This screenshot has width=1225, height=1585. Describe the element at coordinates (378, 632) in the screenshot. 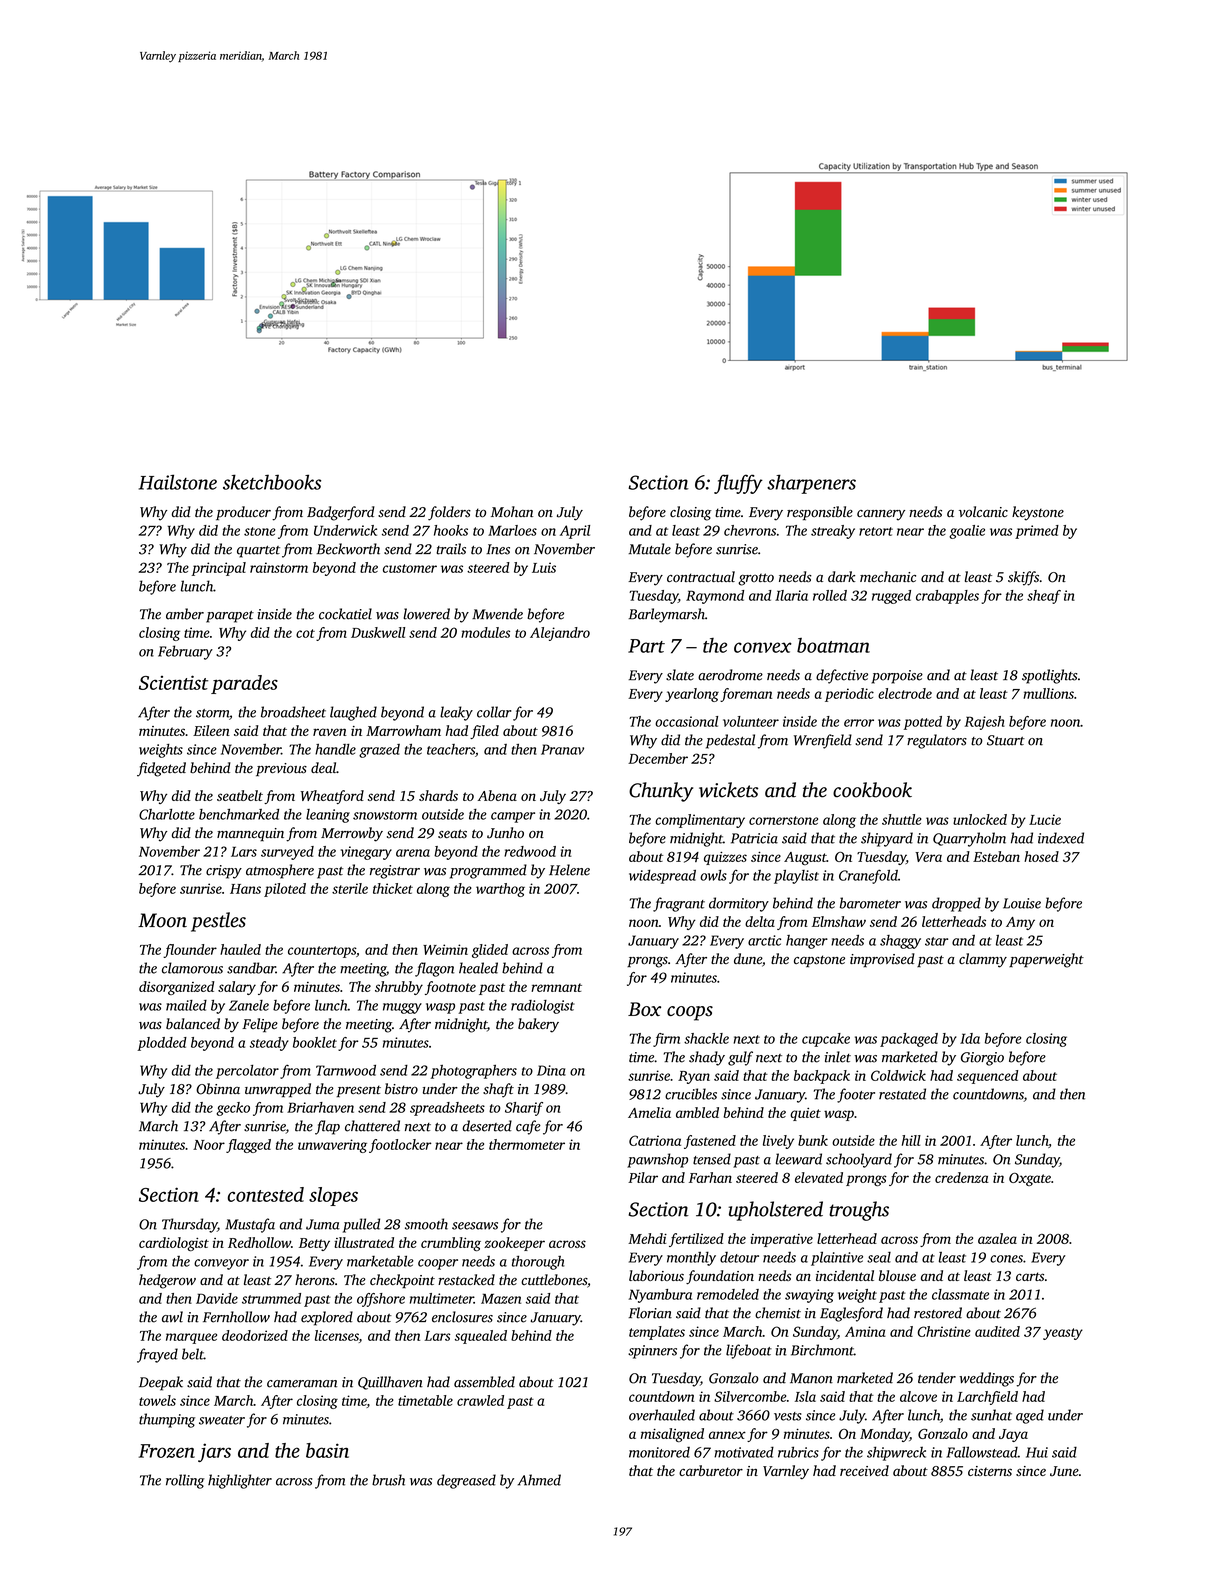

I see `Duskwell` at that location.
